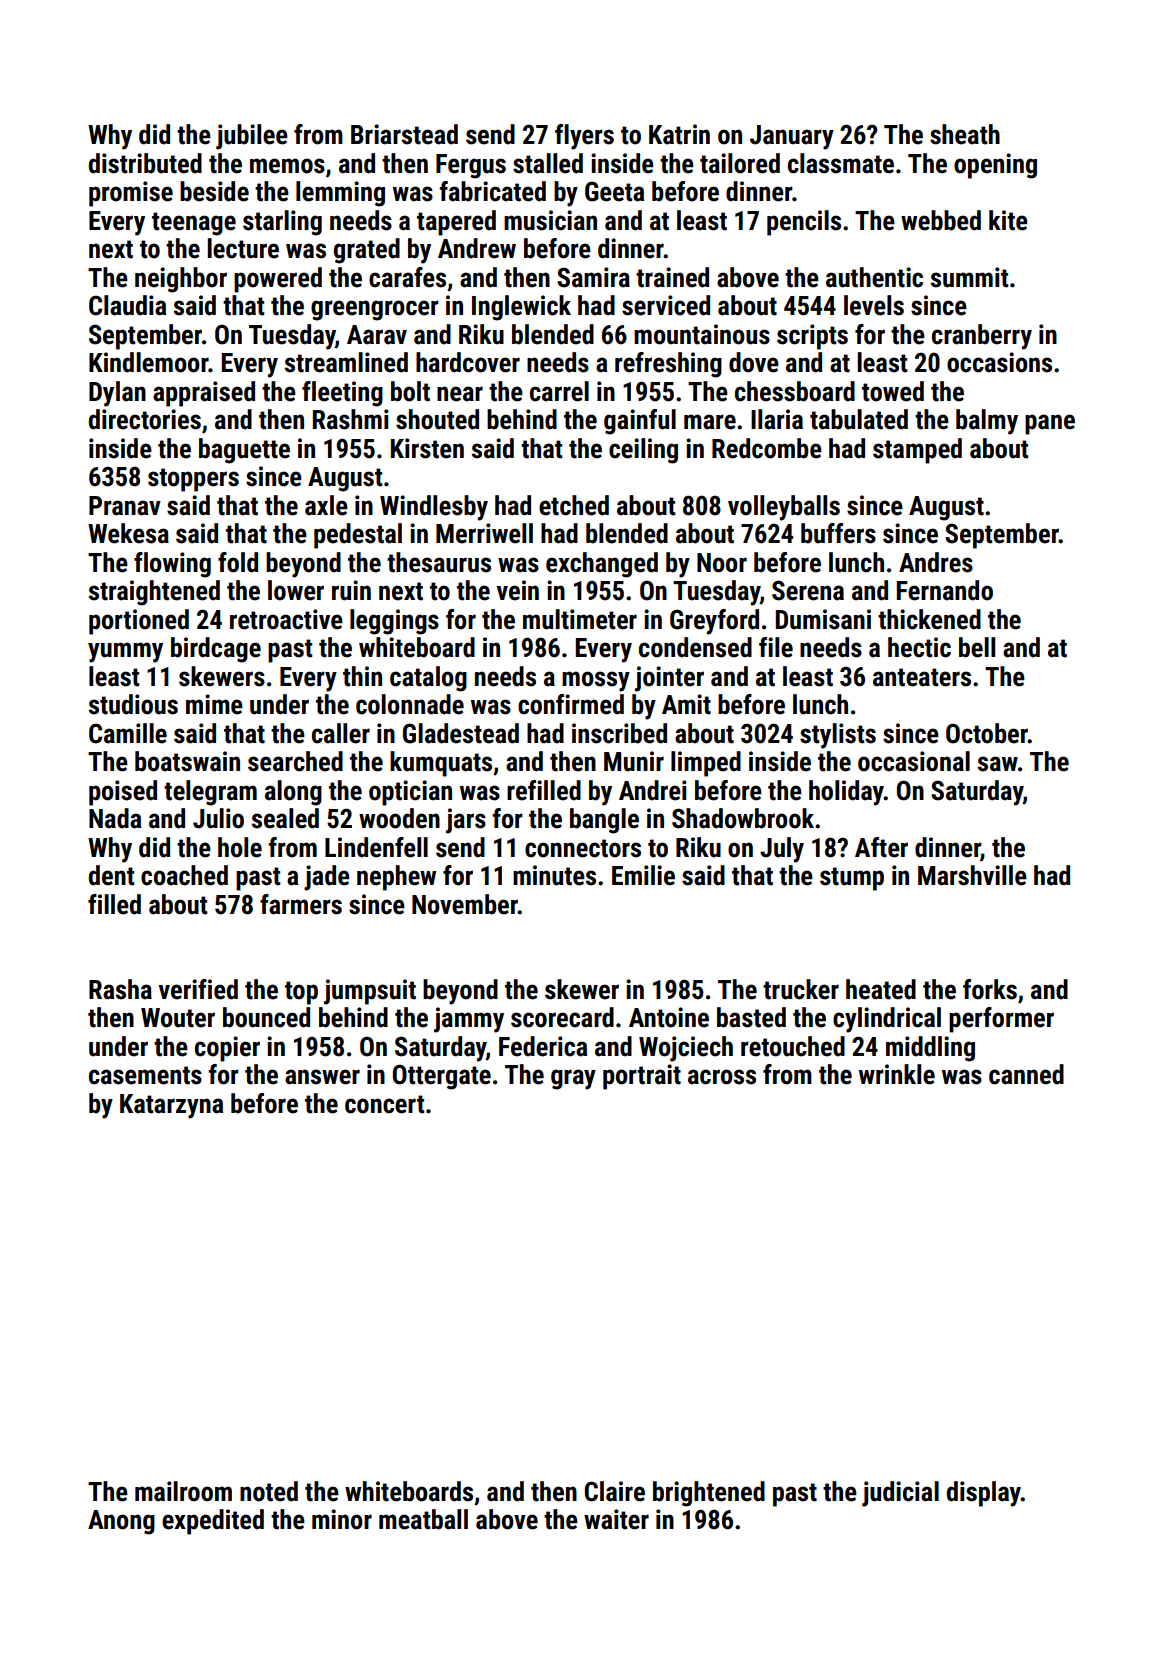  What do you see at coordinates (583, 848) in the document?
I see `connectors` at bounding box center [583, 848].
